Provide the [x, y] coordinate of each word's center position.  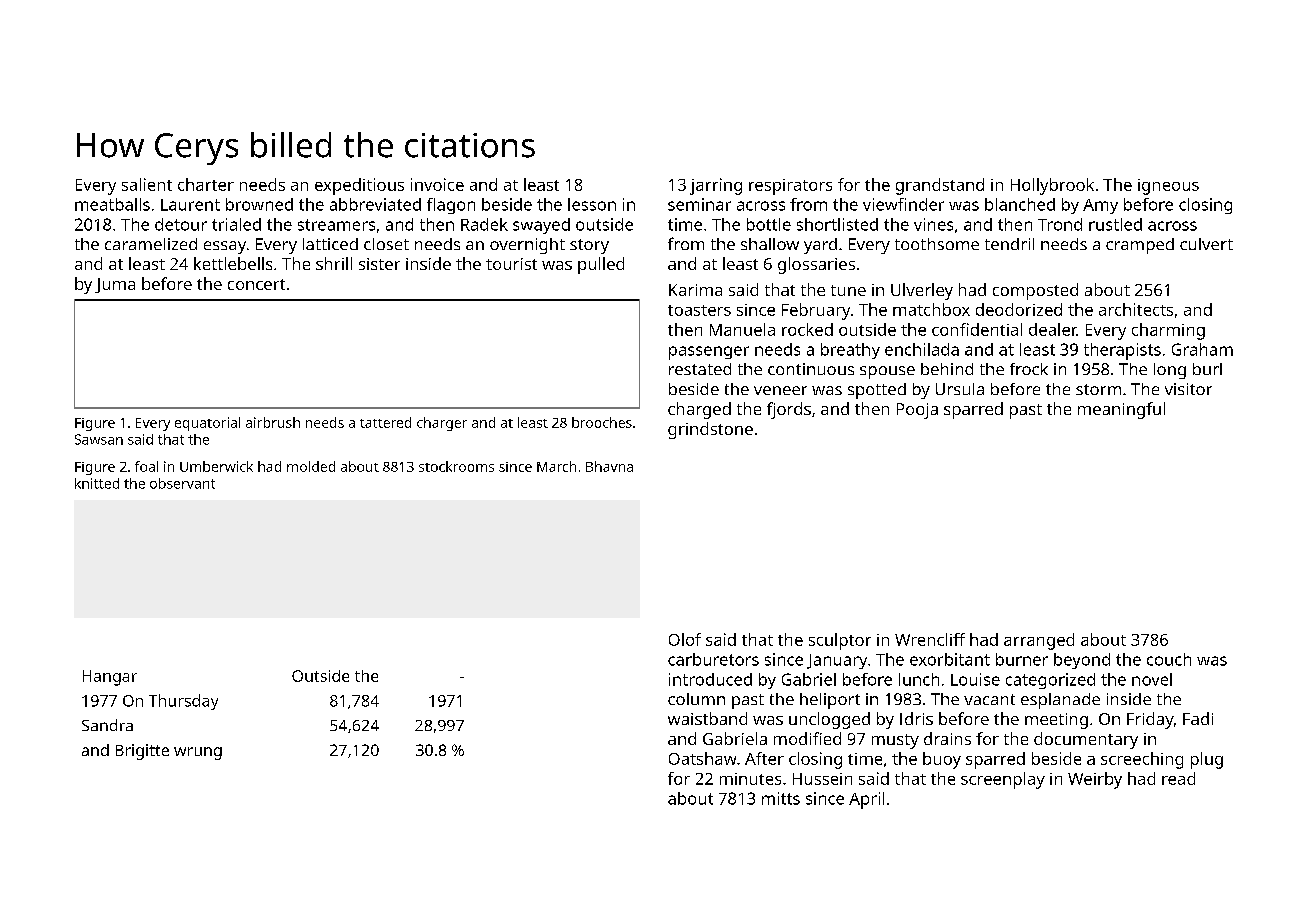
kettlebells [233, 263]
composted [1035, 291]
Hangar [110, 678]
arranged [1039, 641]
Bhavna [609, 466]
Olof [685, 639]
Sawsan [99, 439]
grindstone [710, 430]
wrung [198, 753]
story [589, 246]
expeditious [359, 186]
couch [1169, 659]
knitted [97, 483]
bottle [769, 224]
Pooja [917, 411]
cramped [1140, 246]
